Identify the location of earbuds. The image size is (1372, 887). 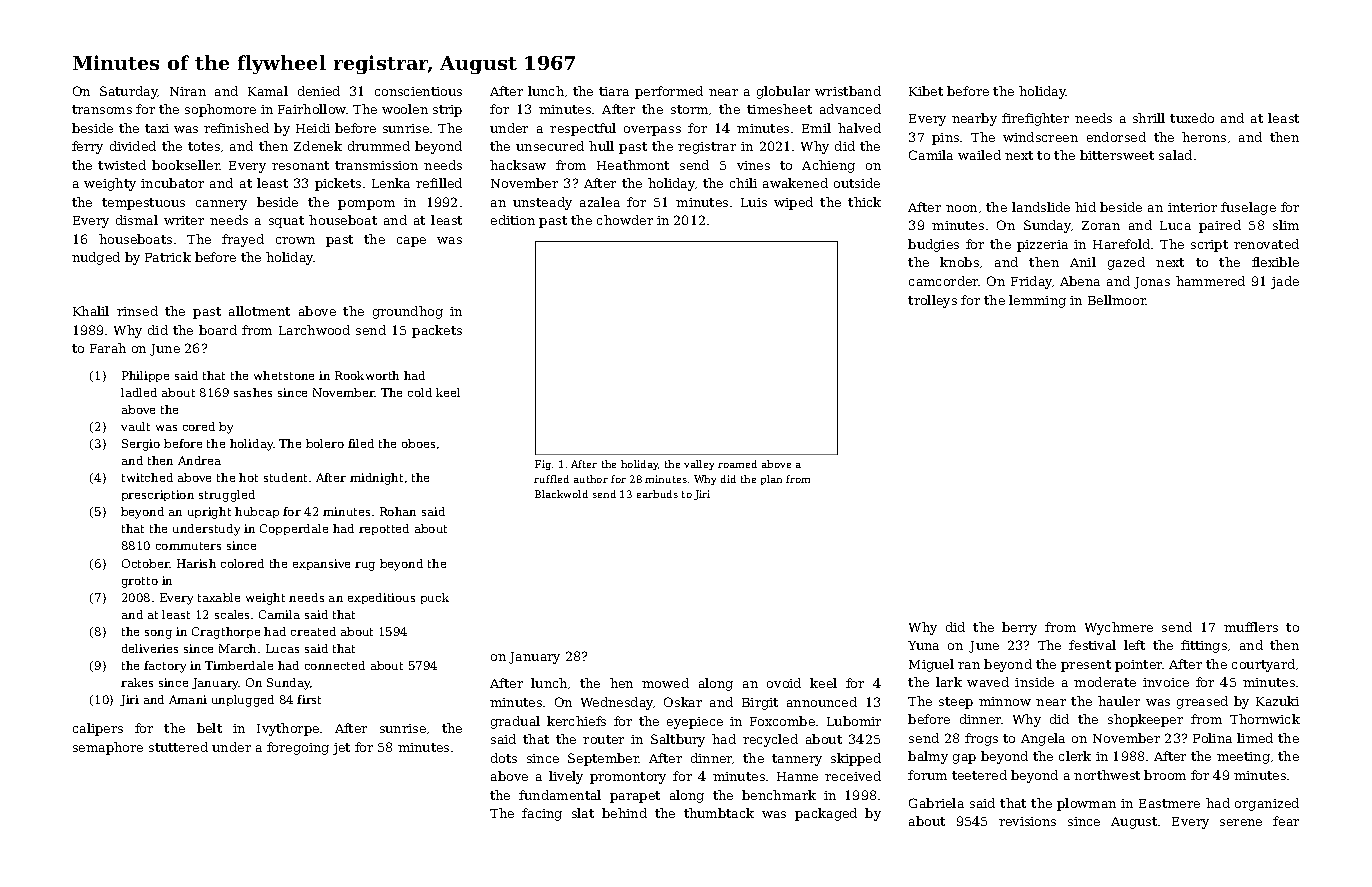
(657, 494).
